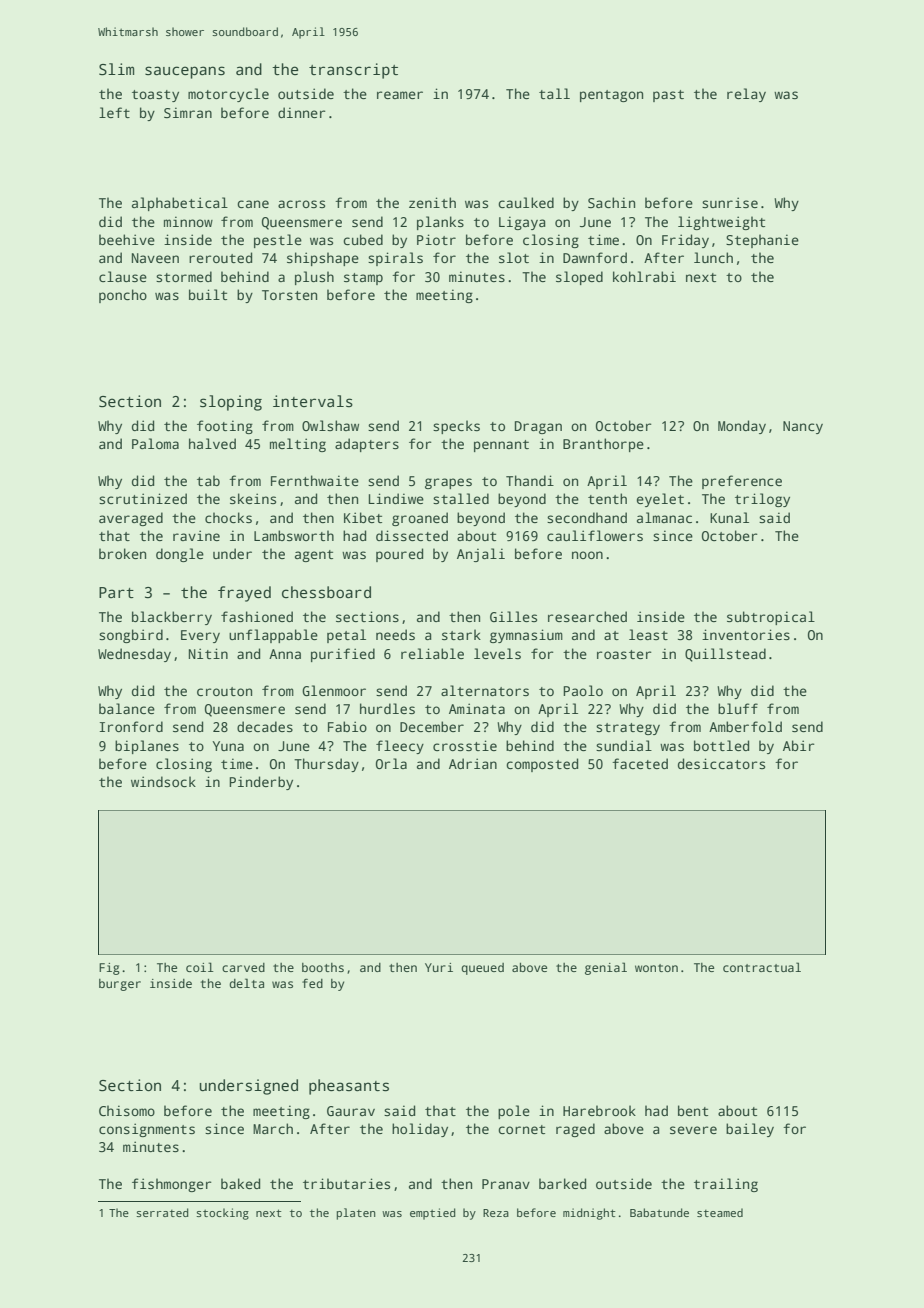  What do you see at coordinates (400, 95) in the image?
I see `reamer` at bounding box center [400, 95].
